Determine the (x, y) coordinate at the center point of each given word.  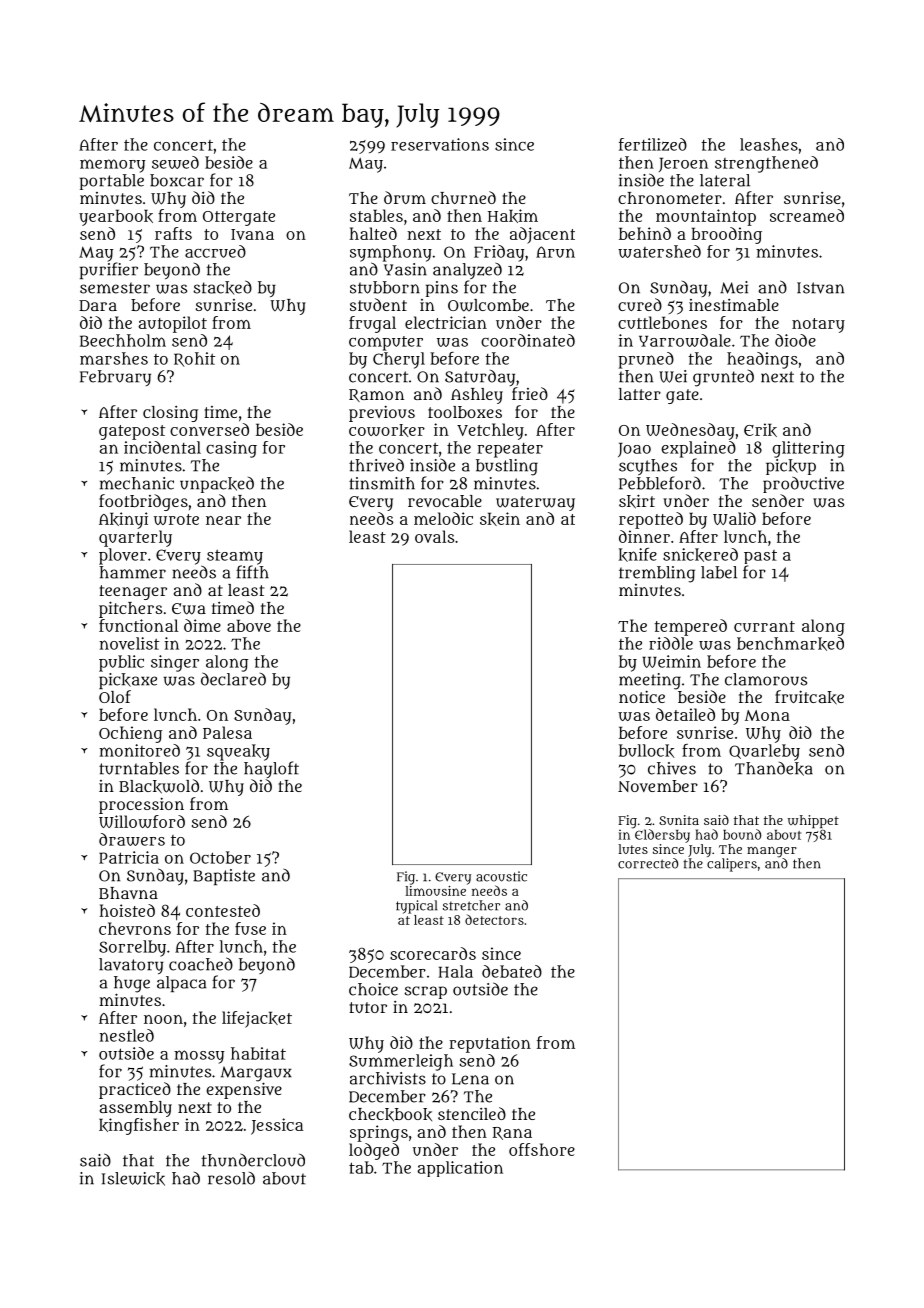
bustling (507, 467)
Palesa (227, 732)
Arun (555, 252)
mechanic (137, 483)
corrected (648, 863)
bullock (647, 751)
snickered (700, 555)
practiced (135, 1090)
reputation (490, 1044)
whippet (813, 821)
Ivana (252, 234)
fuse (250, 928)
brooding (726, 235)
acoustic (501, 876)
